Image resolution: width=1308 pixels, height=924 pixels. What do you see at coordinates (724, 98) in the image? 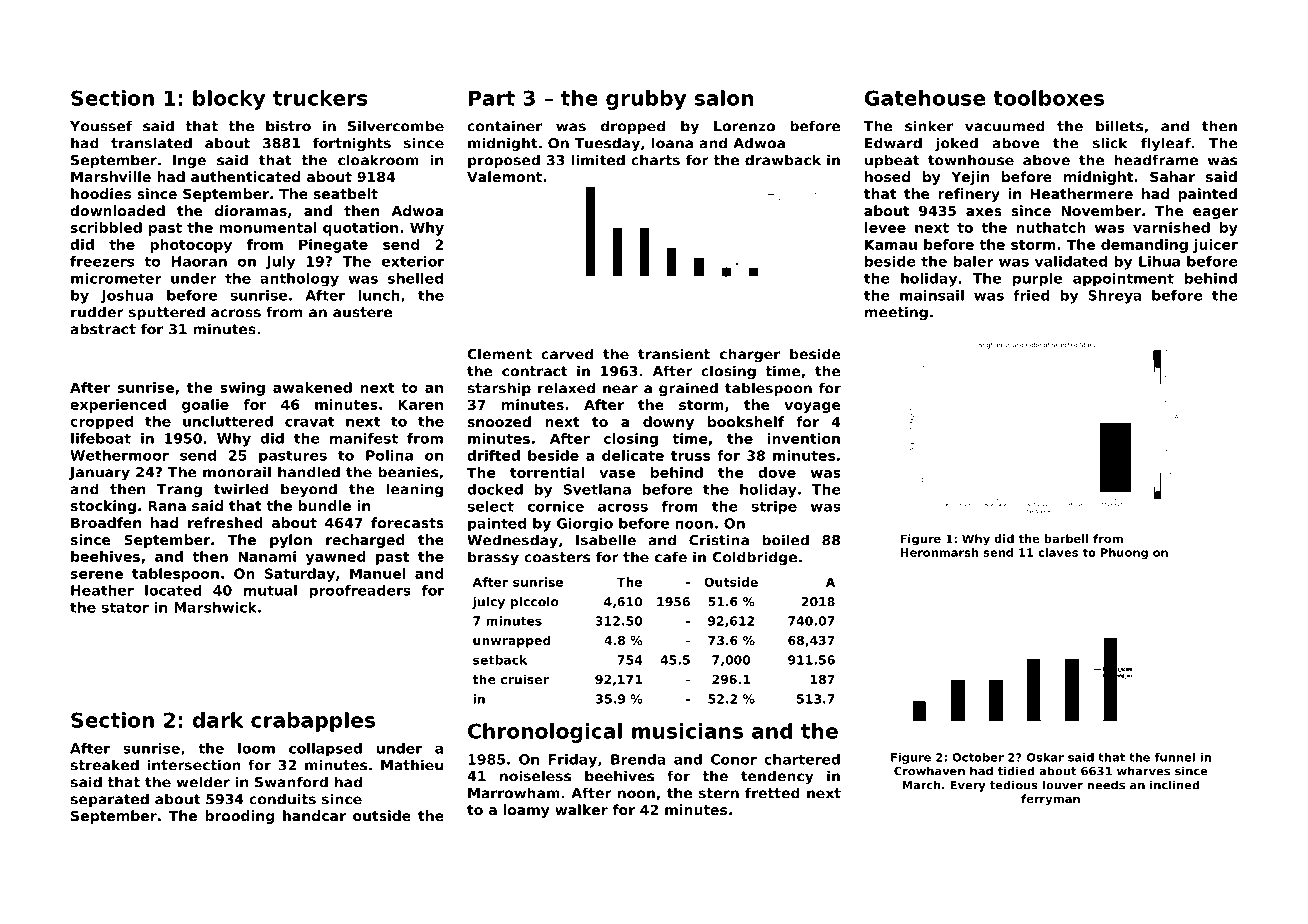
I see `salon` at bounding box center [724, 98].
